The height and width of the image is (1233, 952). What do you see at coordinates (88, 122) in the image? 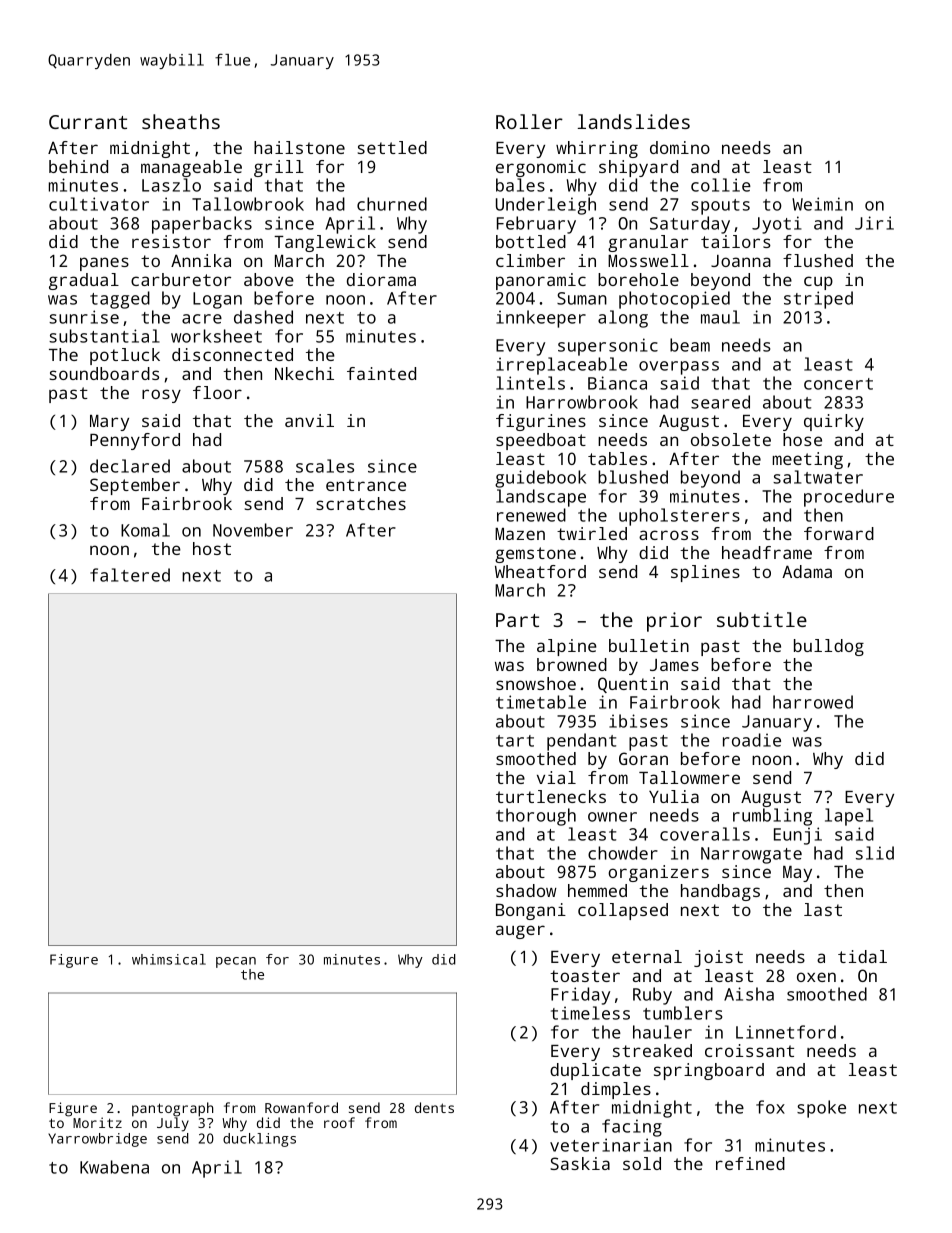
I see `Currant` at bounding box center [88, 122].
